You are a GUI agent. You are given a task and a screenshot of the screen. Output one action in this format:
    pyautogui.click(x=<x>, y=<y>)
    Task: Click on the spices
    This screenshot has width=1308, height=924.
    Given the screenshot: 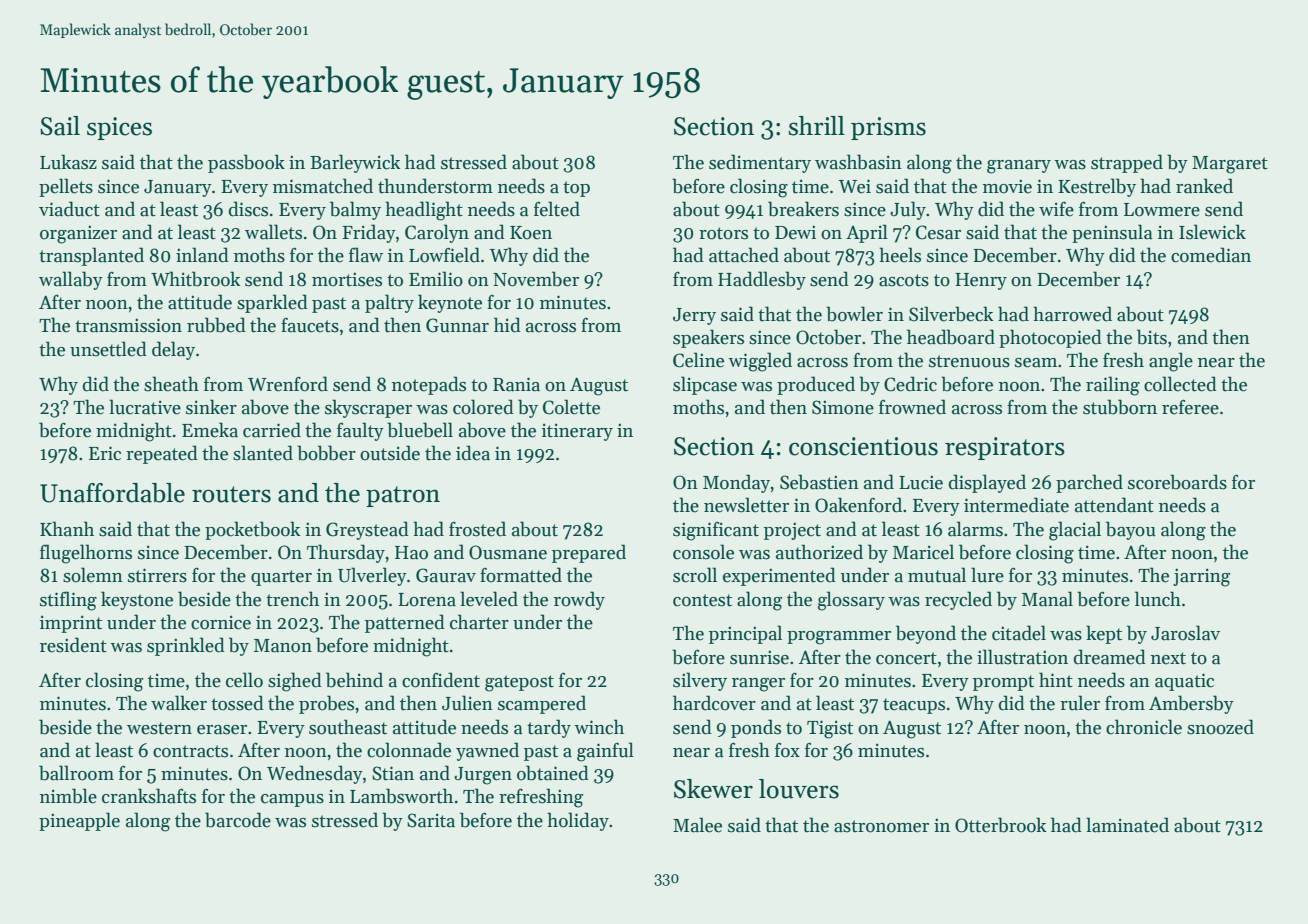 What is the action you would take?
    pyautogui.click(x=119, y=128)
